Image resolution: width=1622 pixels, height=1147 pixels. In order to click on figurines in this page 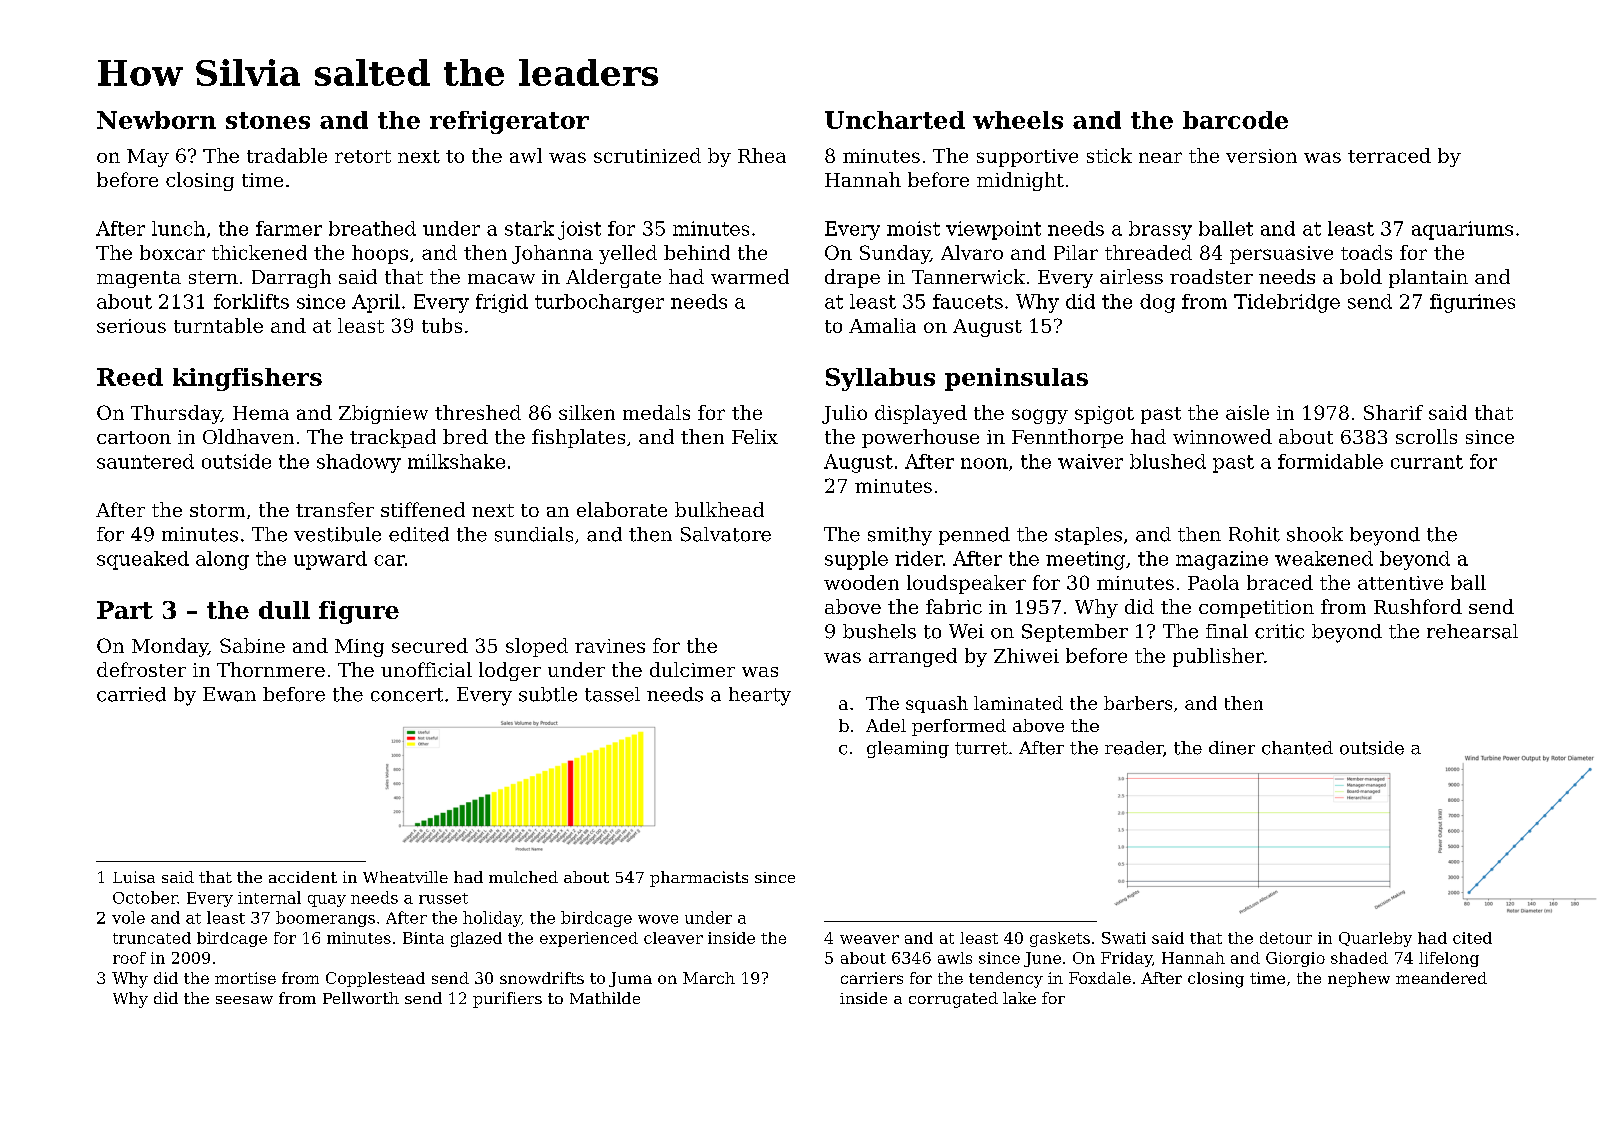, I will do `click(1472, 303)`.
